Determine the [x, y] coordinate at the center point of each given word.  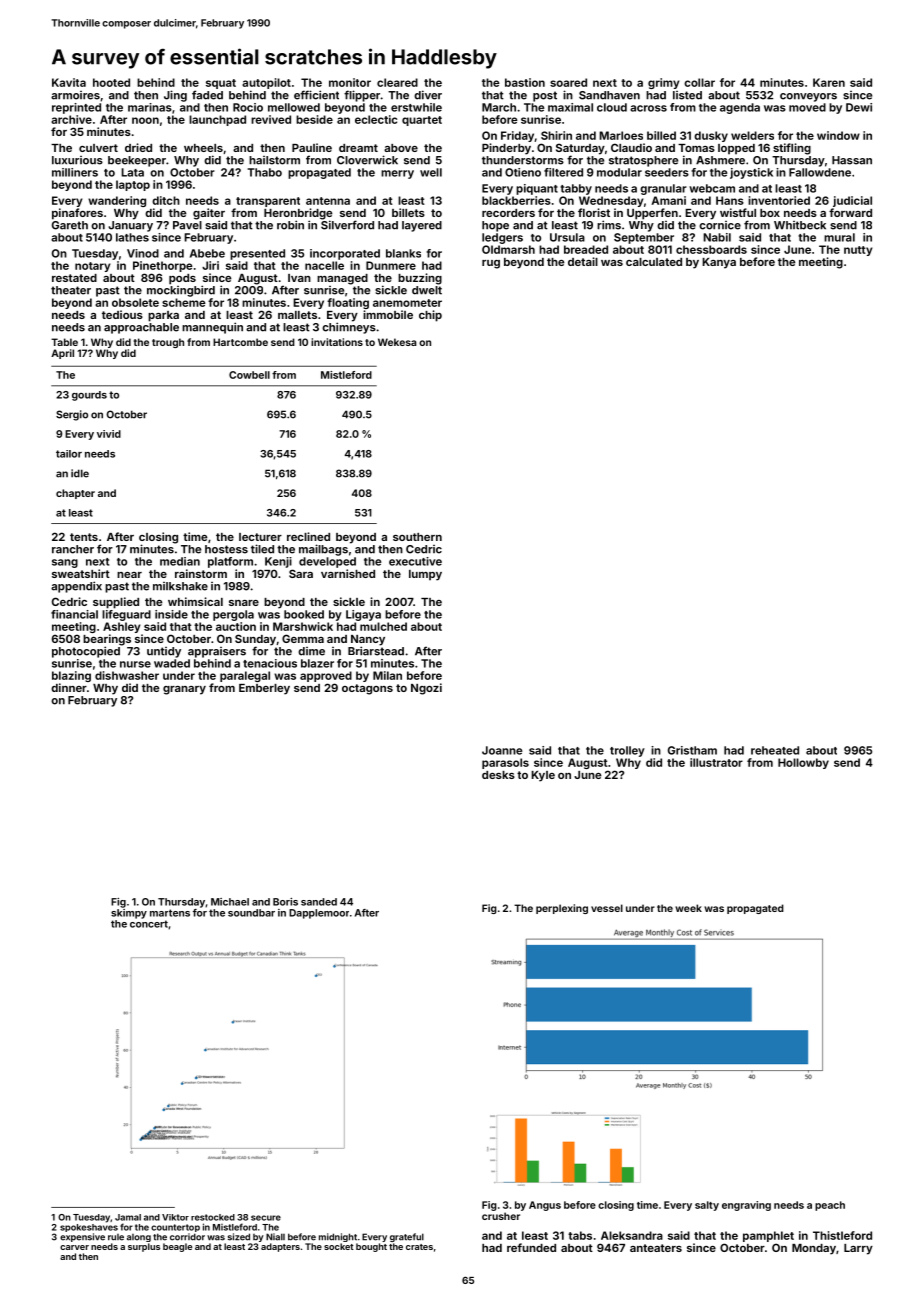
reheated [775, 750]
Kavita [69, 82]
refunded [531, 1247]
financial [74, 614]
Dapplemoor [319, 914]
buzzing [420, 279]
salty [707, 1206]
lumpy [425, 575]
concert [149, 924]
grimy [664, 83]
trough [168, 343]
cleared [397, 82]
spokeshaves [89, 1228]
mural [839, 237]
